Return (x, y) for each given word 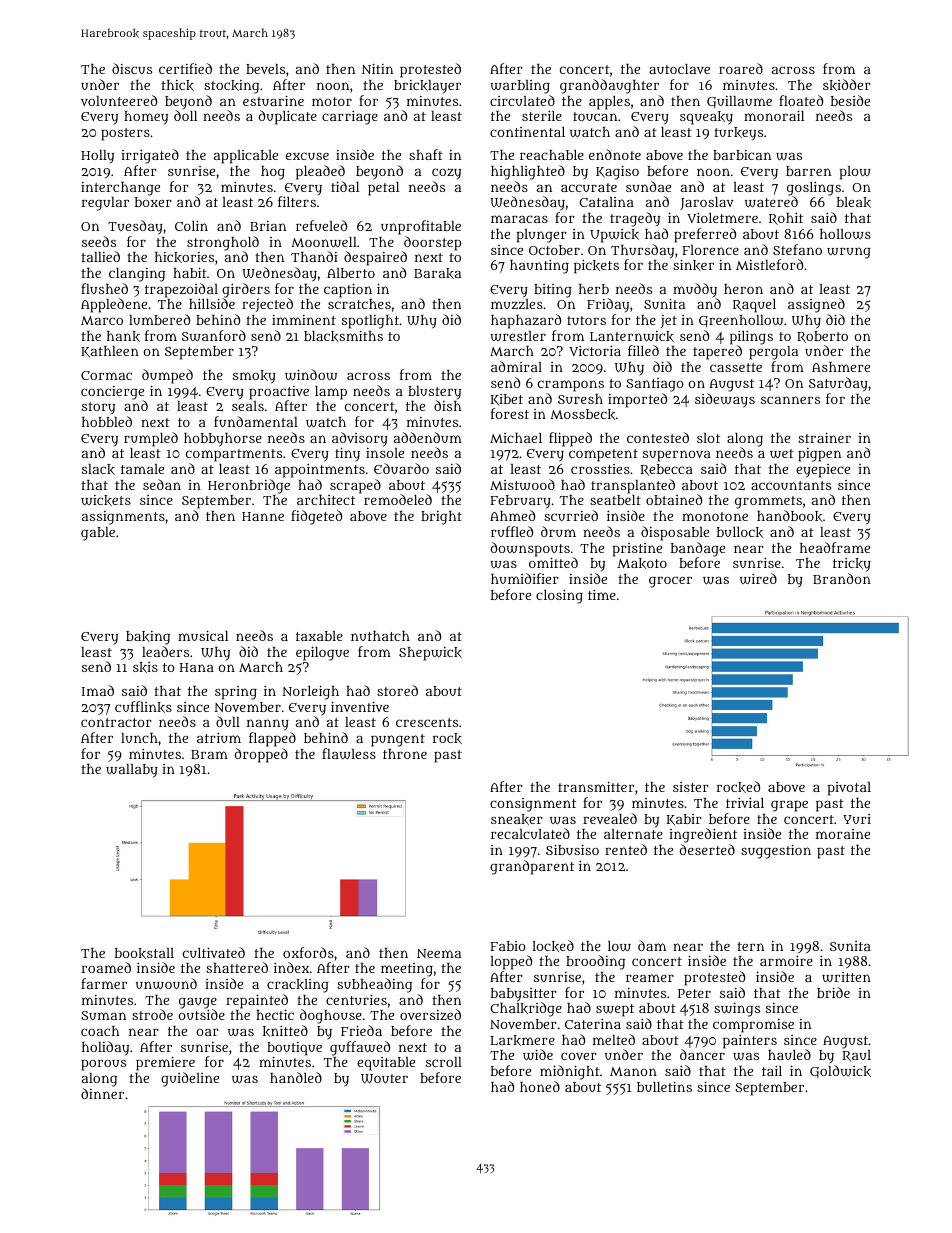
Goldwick (840, 1071)
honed (540, 1086)
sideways (725, 400)
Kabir (684, 820)
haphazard (526, 321)
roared (741, 68)
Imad (98, 690)
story (98, 408)
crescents (427, 722)
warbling (520, 87)
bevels (265, 69)
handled (296, 1077)
